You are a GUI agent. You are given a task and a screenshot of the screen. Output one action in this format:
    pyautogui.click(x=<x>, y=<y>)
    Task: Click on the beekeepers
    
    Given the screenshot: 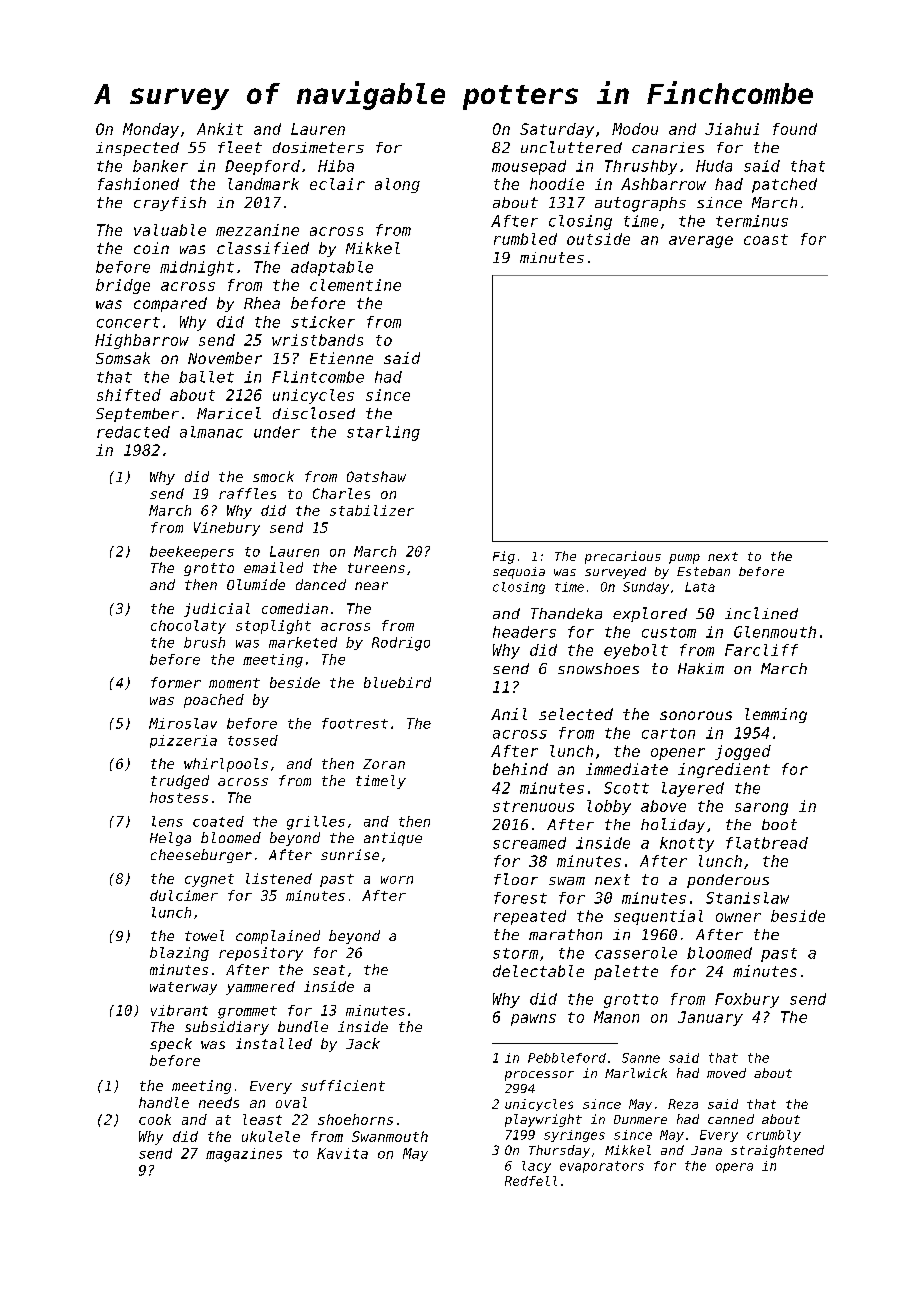 What is the action you would take?
    pyautogui.click(x=192, y=552)
